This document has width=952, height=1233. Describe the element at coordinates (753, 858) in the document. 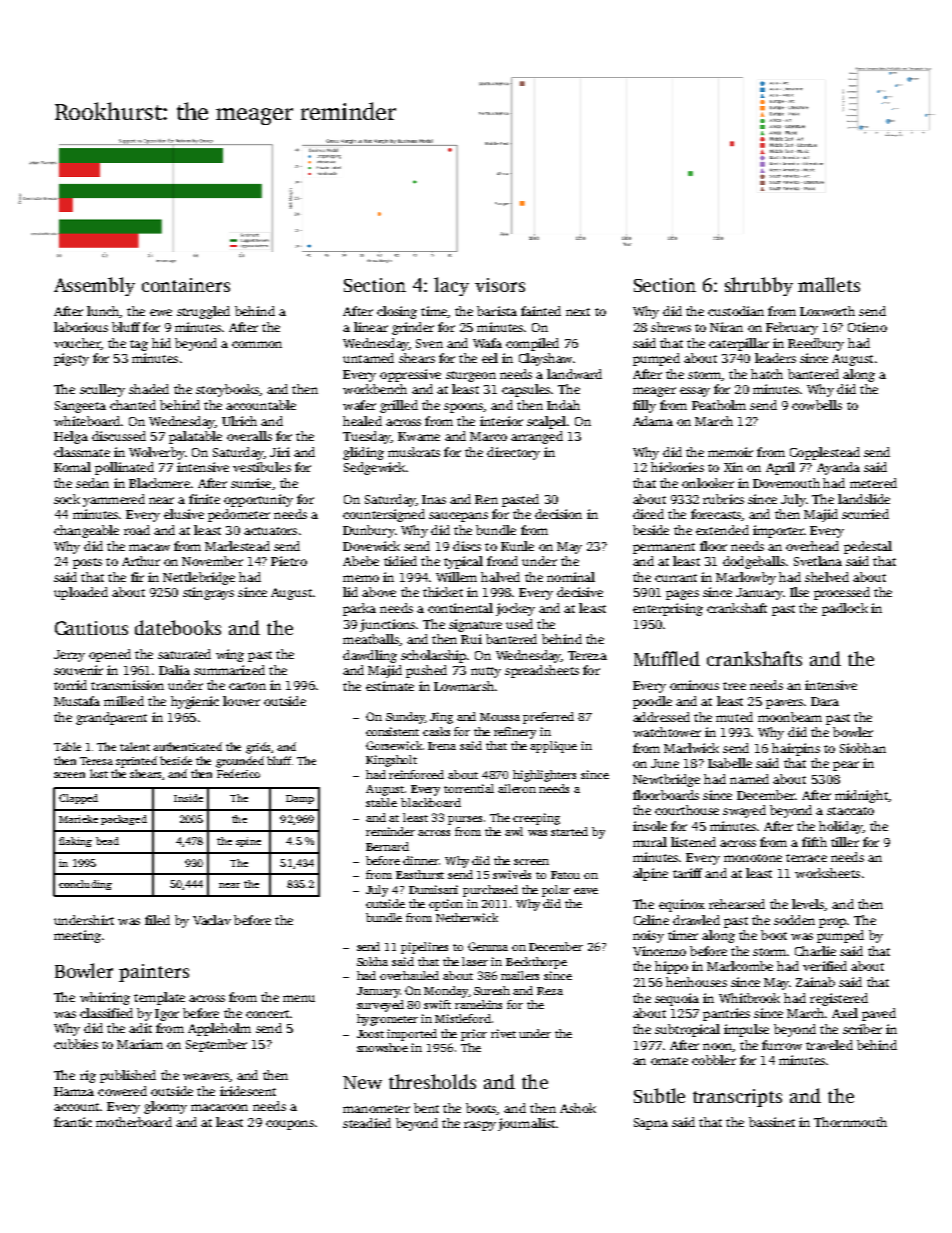

I see `monotone` at that location.
